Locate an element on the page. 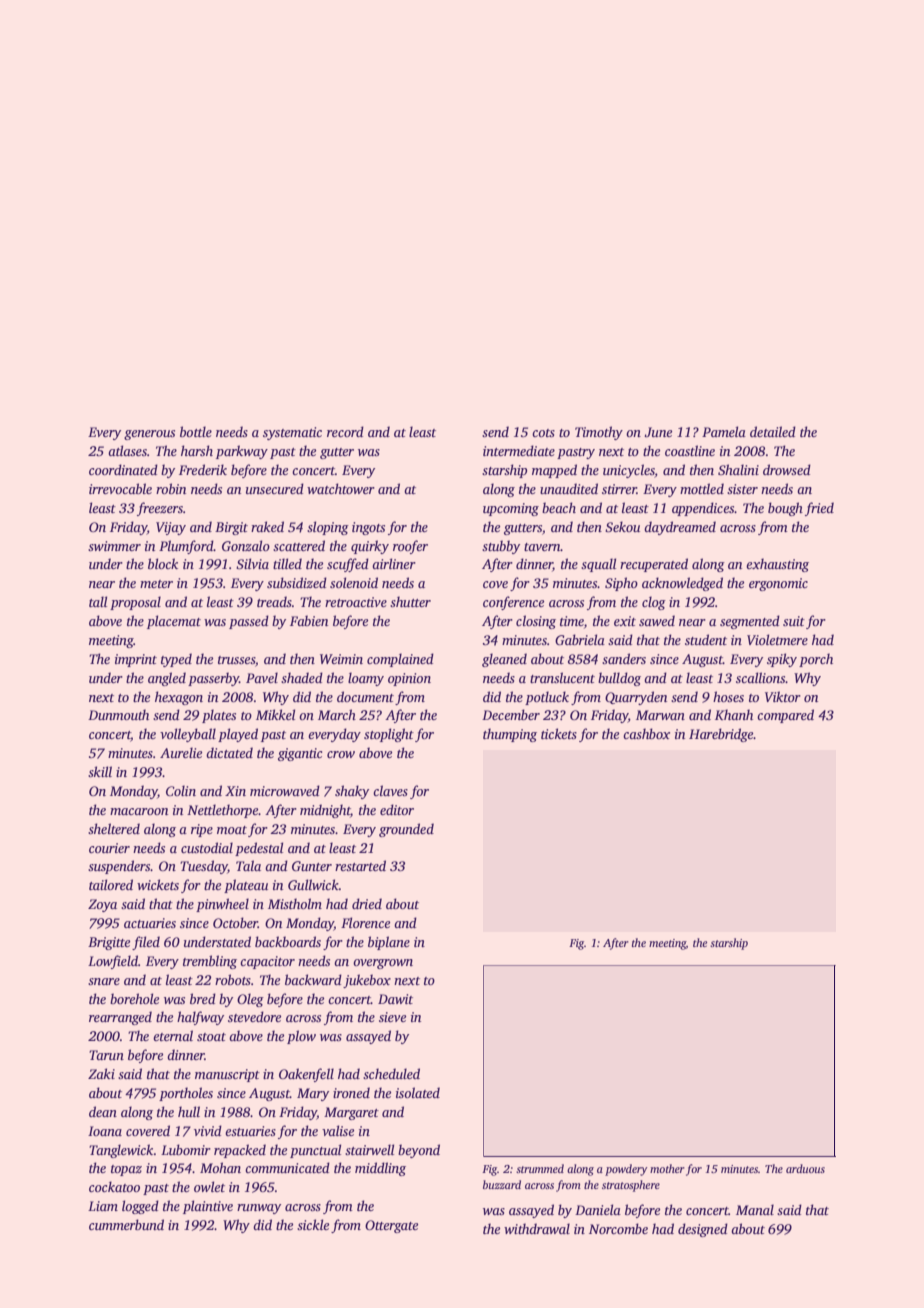 This image has width=924, height=1308. dried is located at coordinates (367, 903).
